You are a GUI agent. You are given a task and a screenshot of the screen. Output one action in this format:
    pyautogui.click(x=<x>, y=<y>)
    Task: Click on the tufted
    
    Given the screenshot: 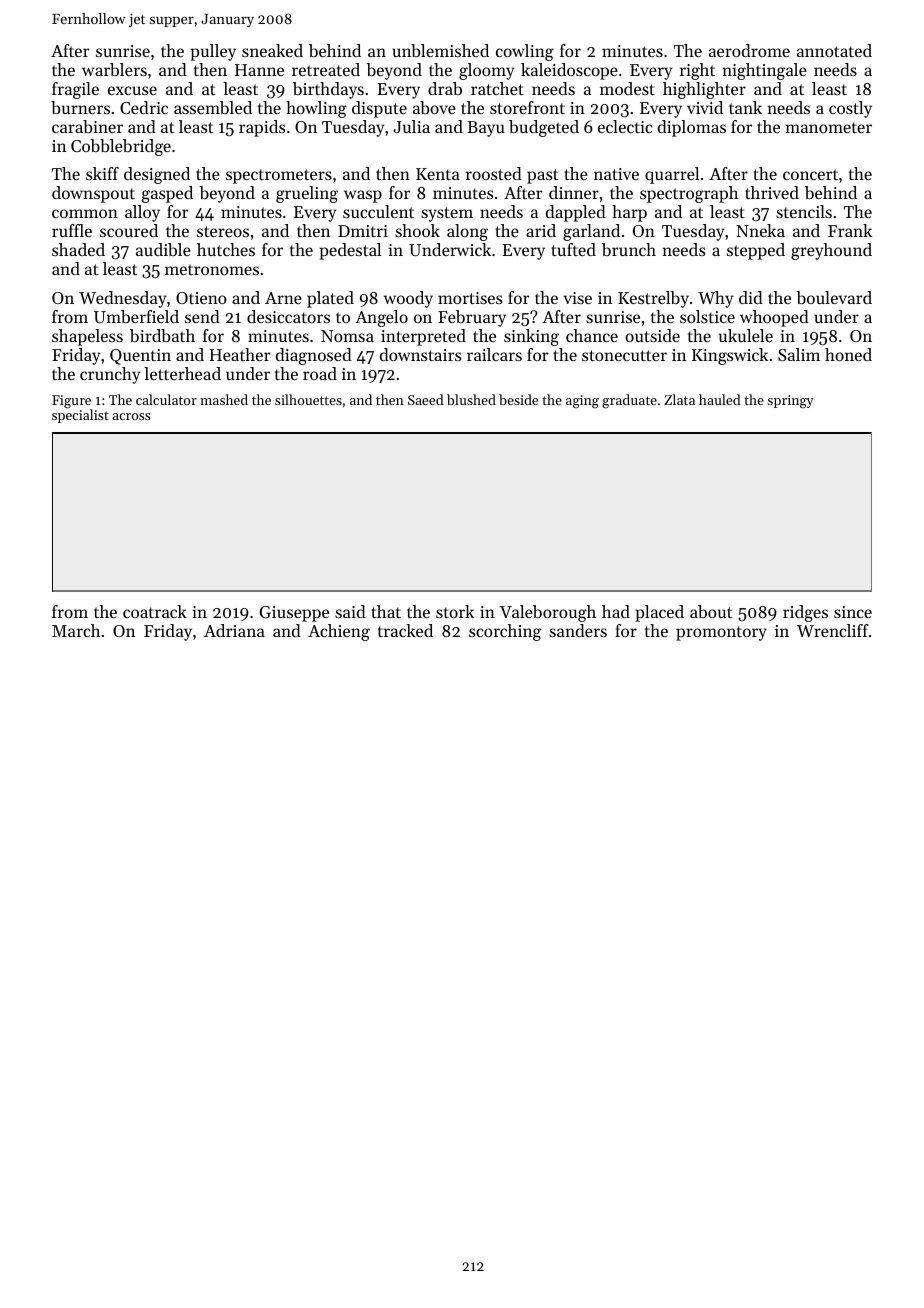 What is the action you would take?
    pyautogui.click(x=573, y=249)
